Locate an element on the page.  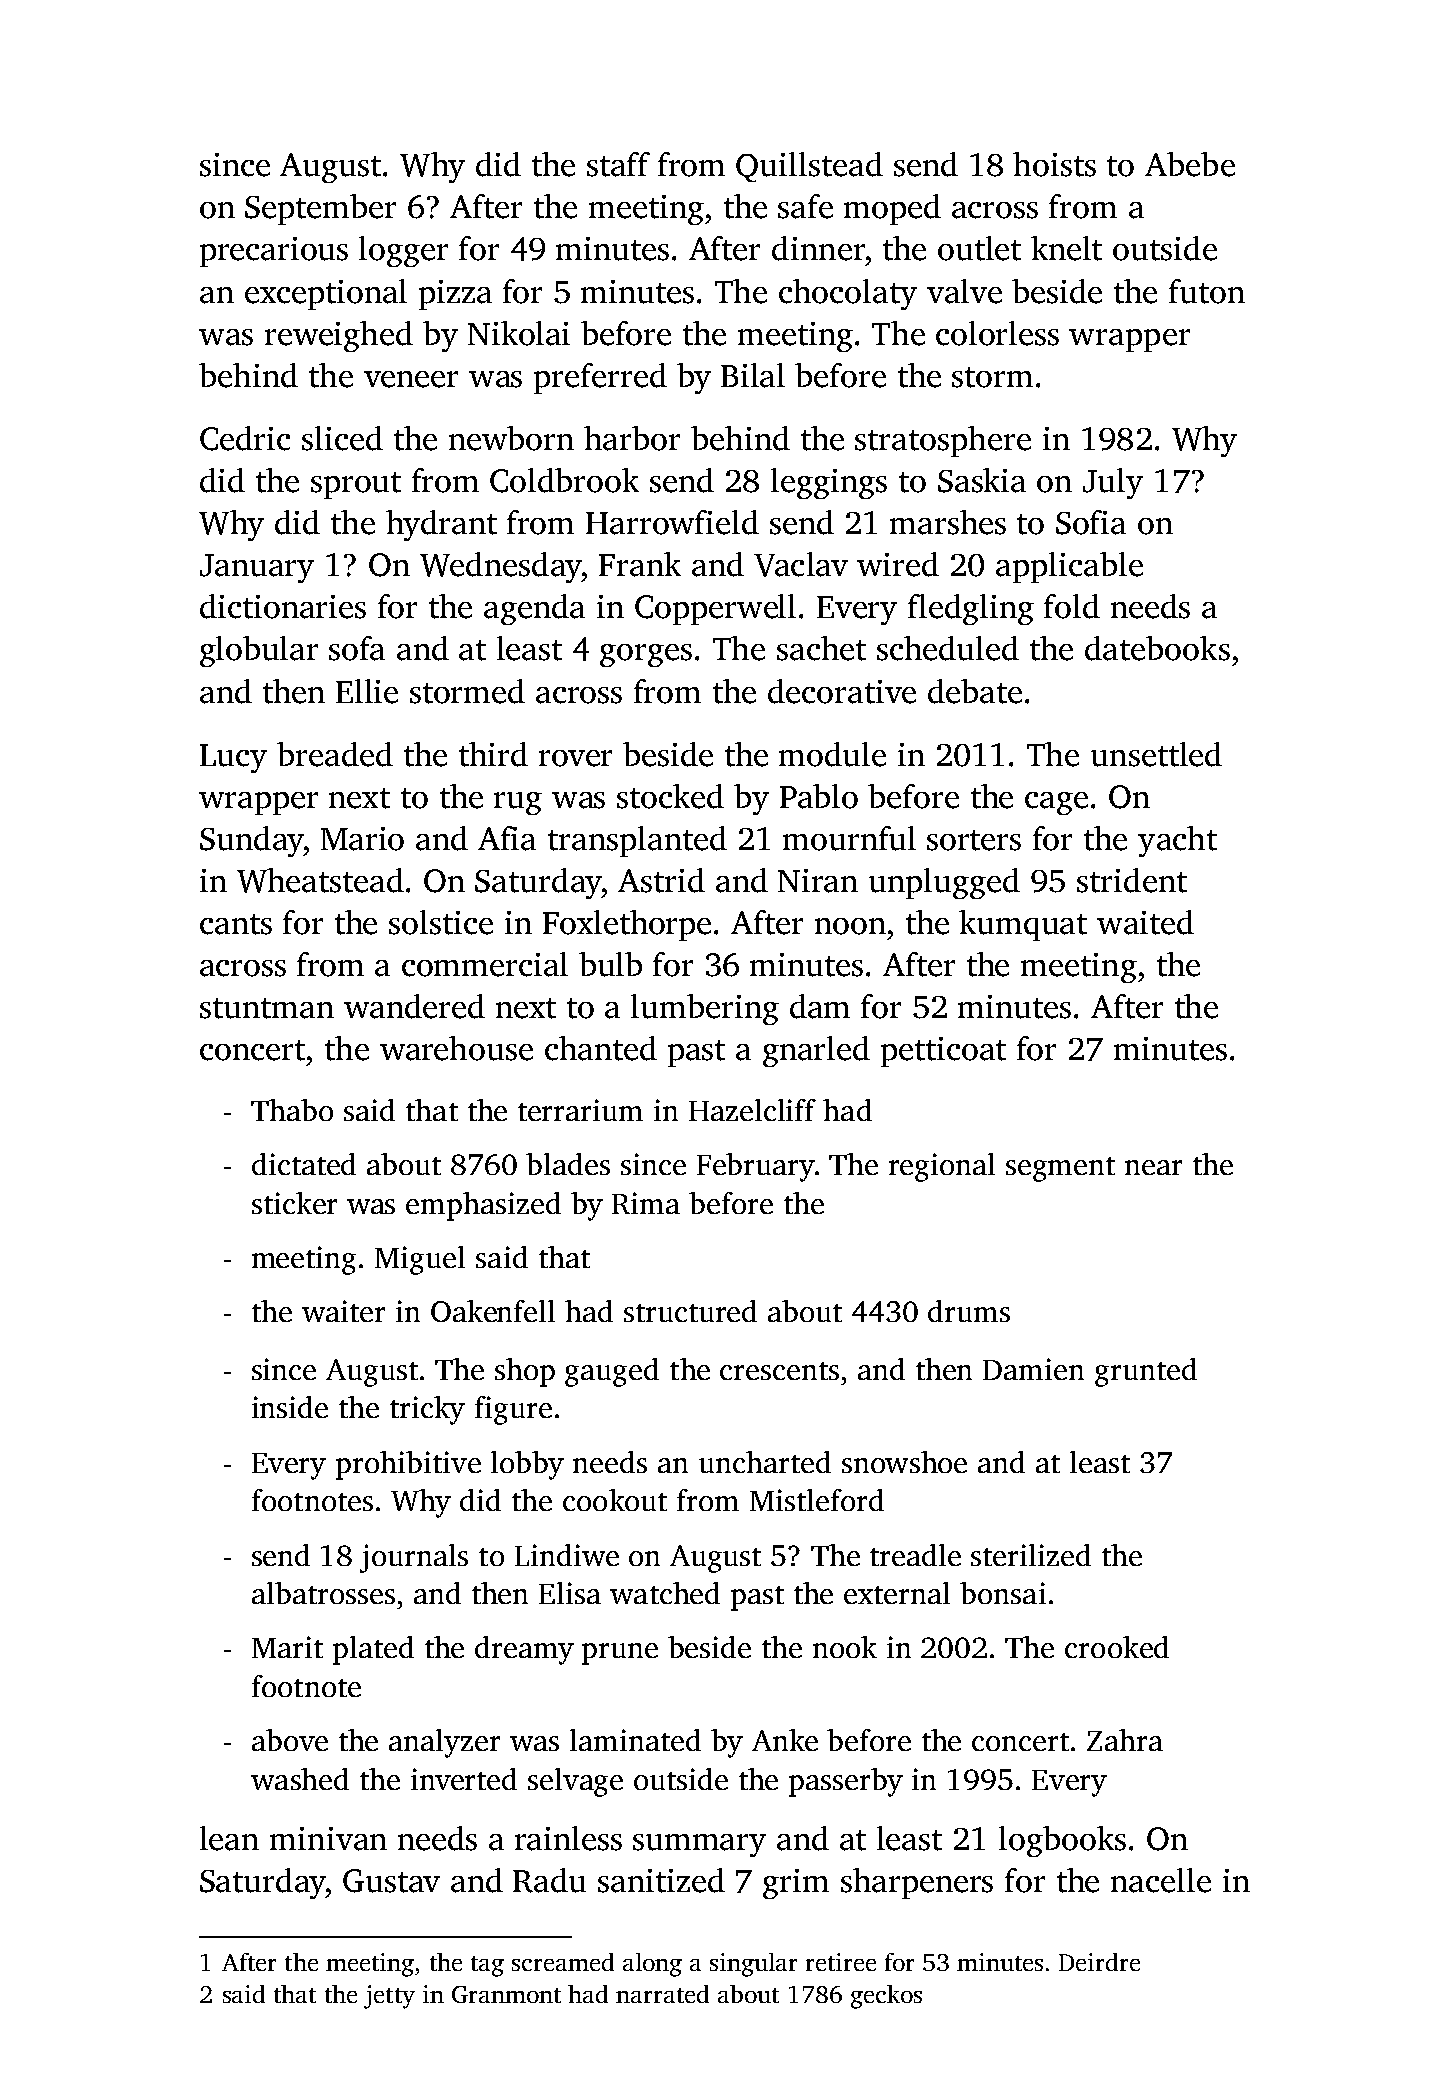
gorges is located at coordinates (646, 655).
